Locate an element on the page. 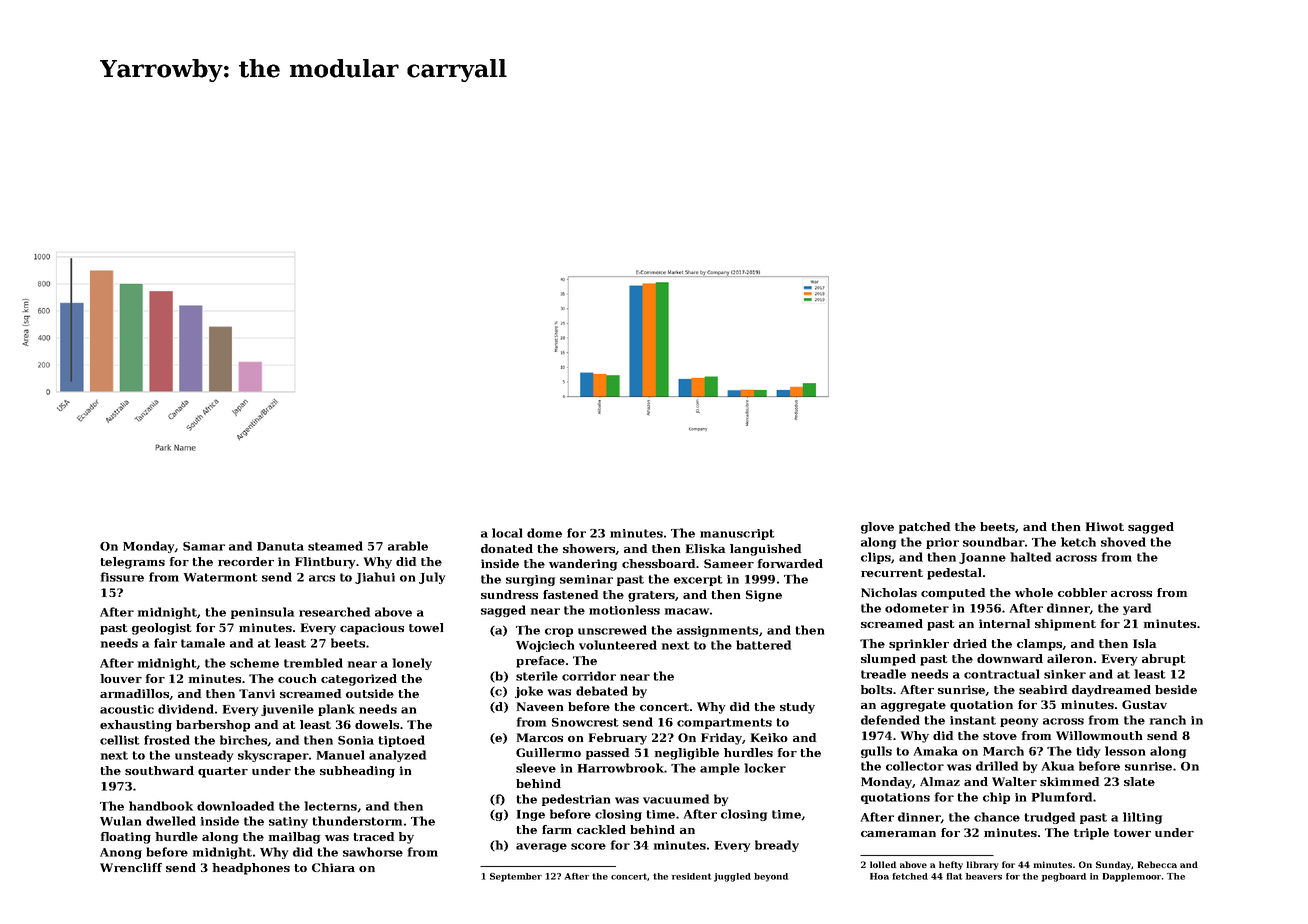 The width and height of the image is (1308, 924). soundbar is located at coordinates (994, 542).
